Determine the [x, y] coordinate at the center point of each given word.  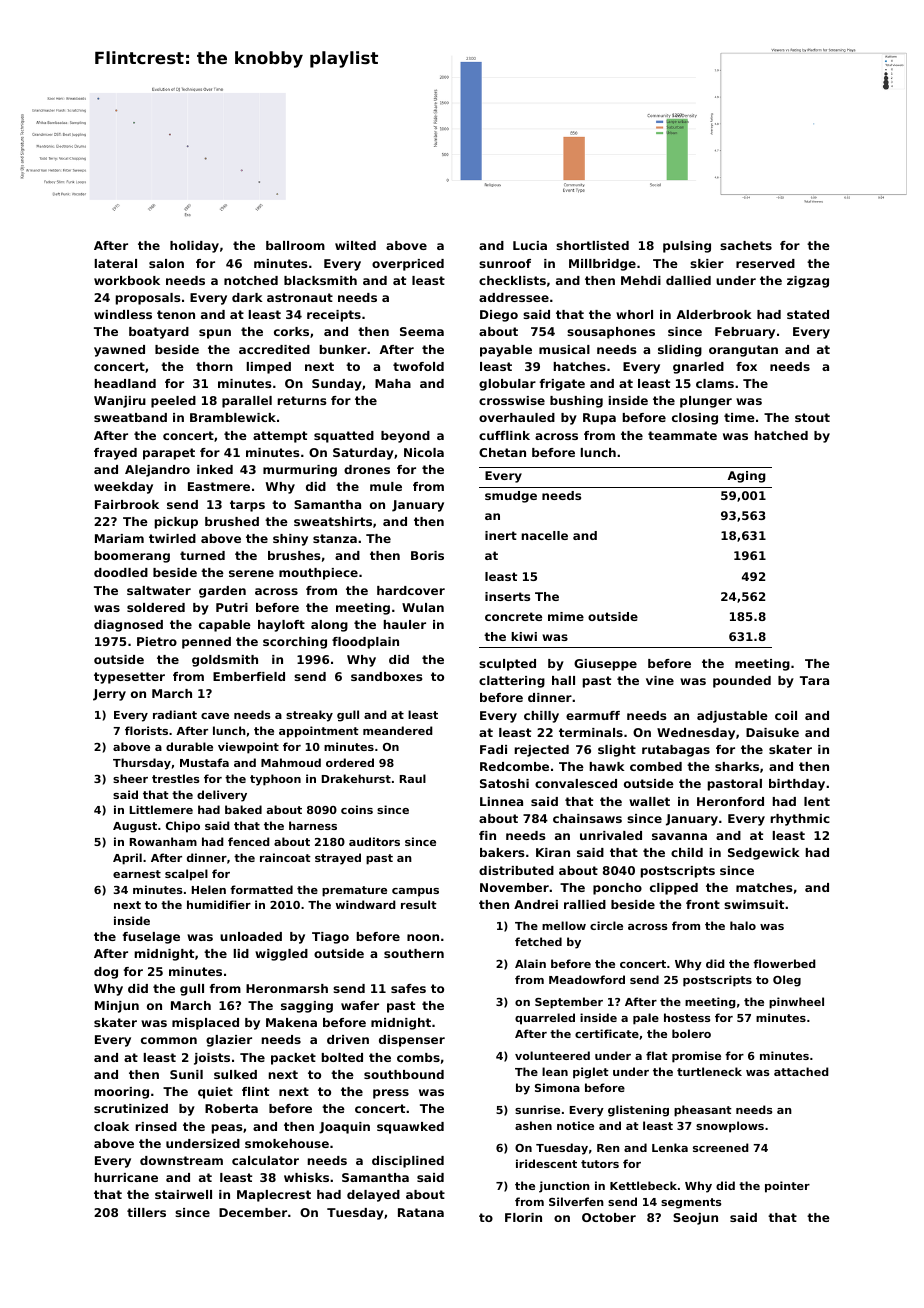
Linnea [501, 801]
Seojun [695, 1219]
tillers [146, 1212]
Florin [523, 1217]
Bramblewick [233, 417]
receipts [334, 316]
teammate [682, 435]
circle [606, 925]
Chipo [183, 827]
